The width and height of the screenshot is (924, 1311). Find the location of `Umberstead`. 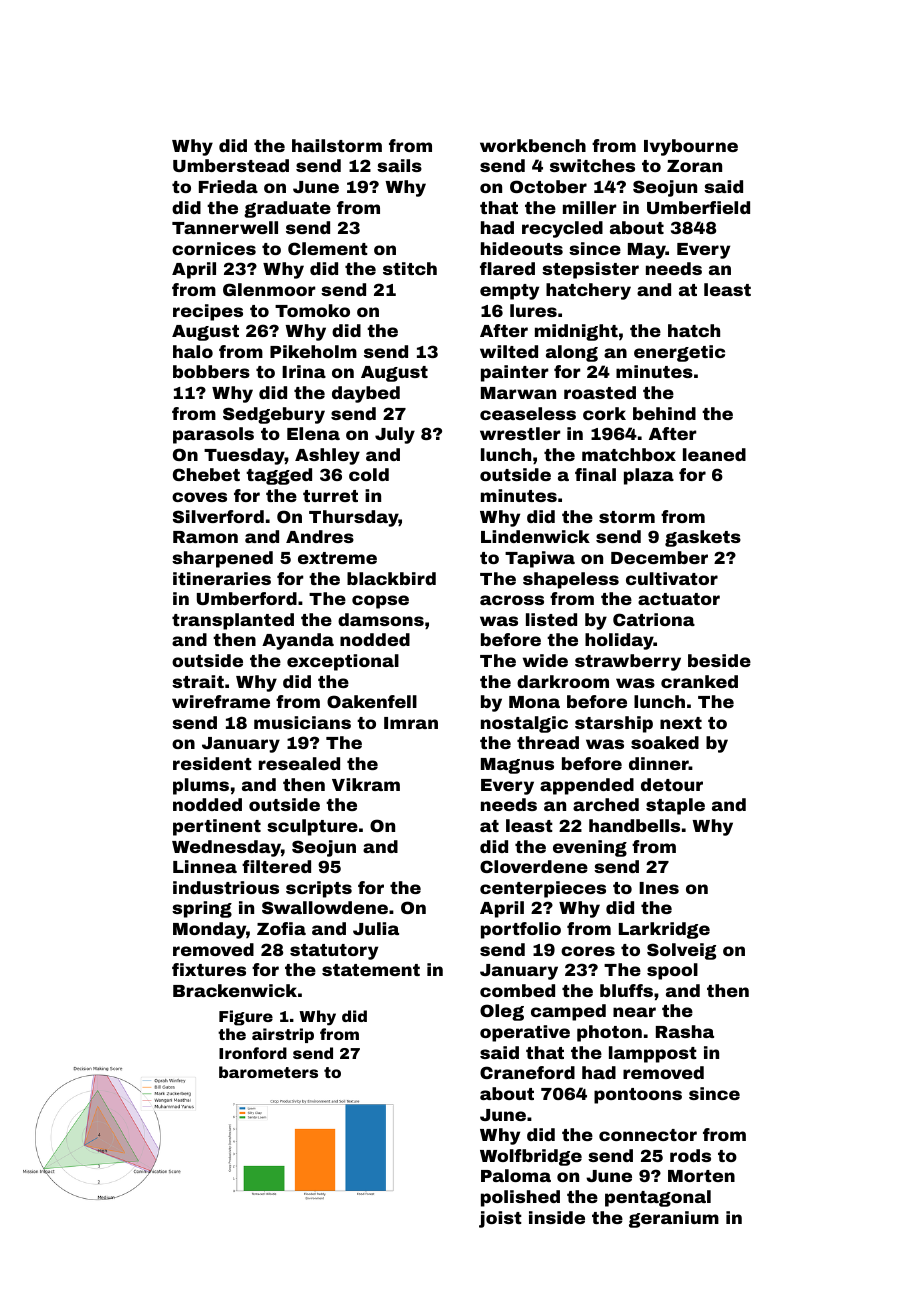

Umberstead is located at coordinates (231, 165).
